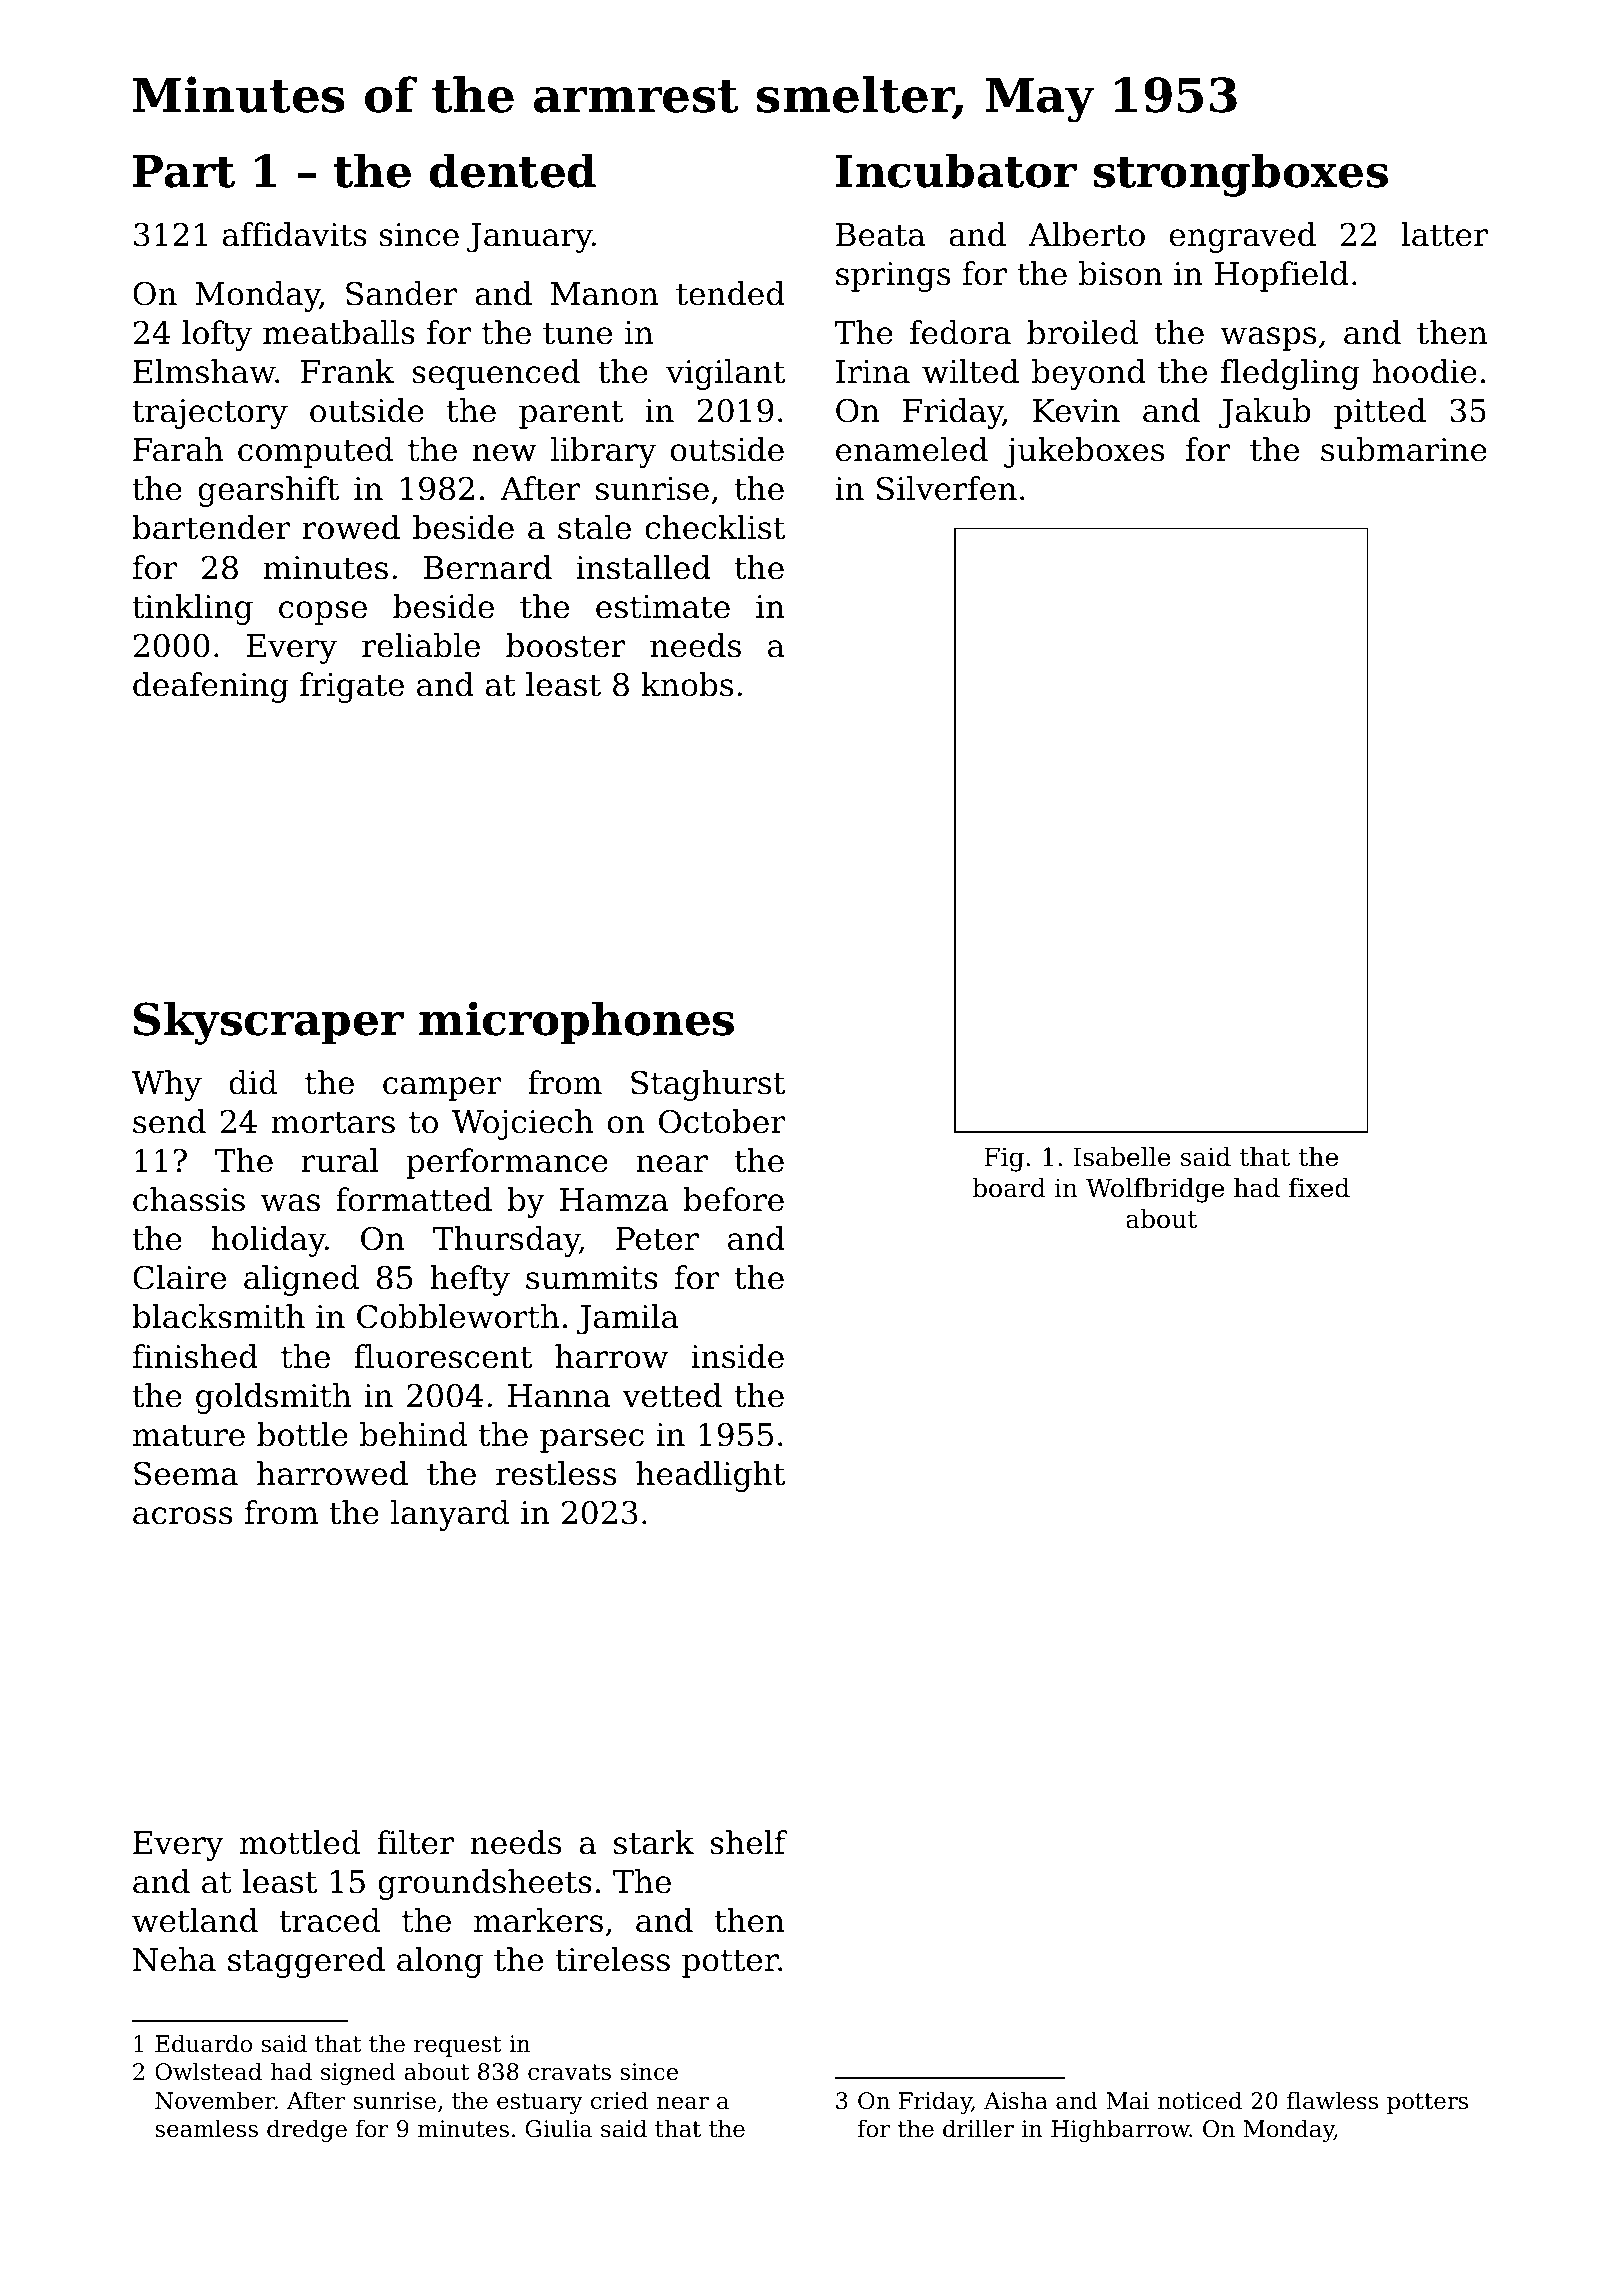 The height and width of the page is (2292, 1620). Describe the element at coordinates (947, 488) in the page. I see `Silverfen` at that location.
